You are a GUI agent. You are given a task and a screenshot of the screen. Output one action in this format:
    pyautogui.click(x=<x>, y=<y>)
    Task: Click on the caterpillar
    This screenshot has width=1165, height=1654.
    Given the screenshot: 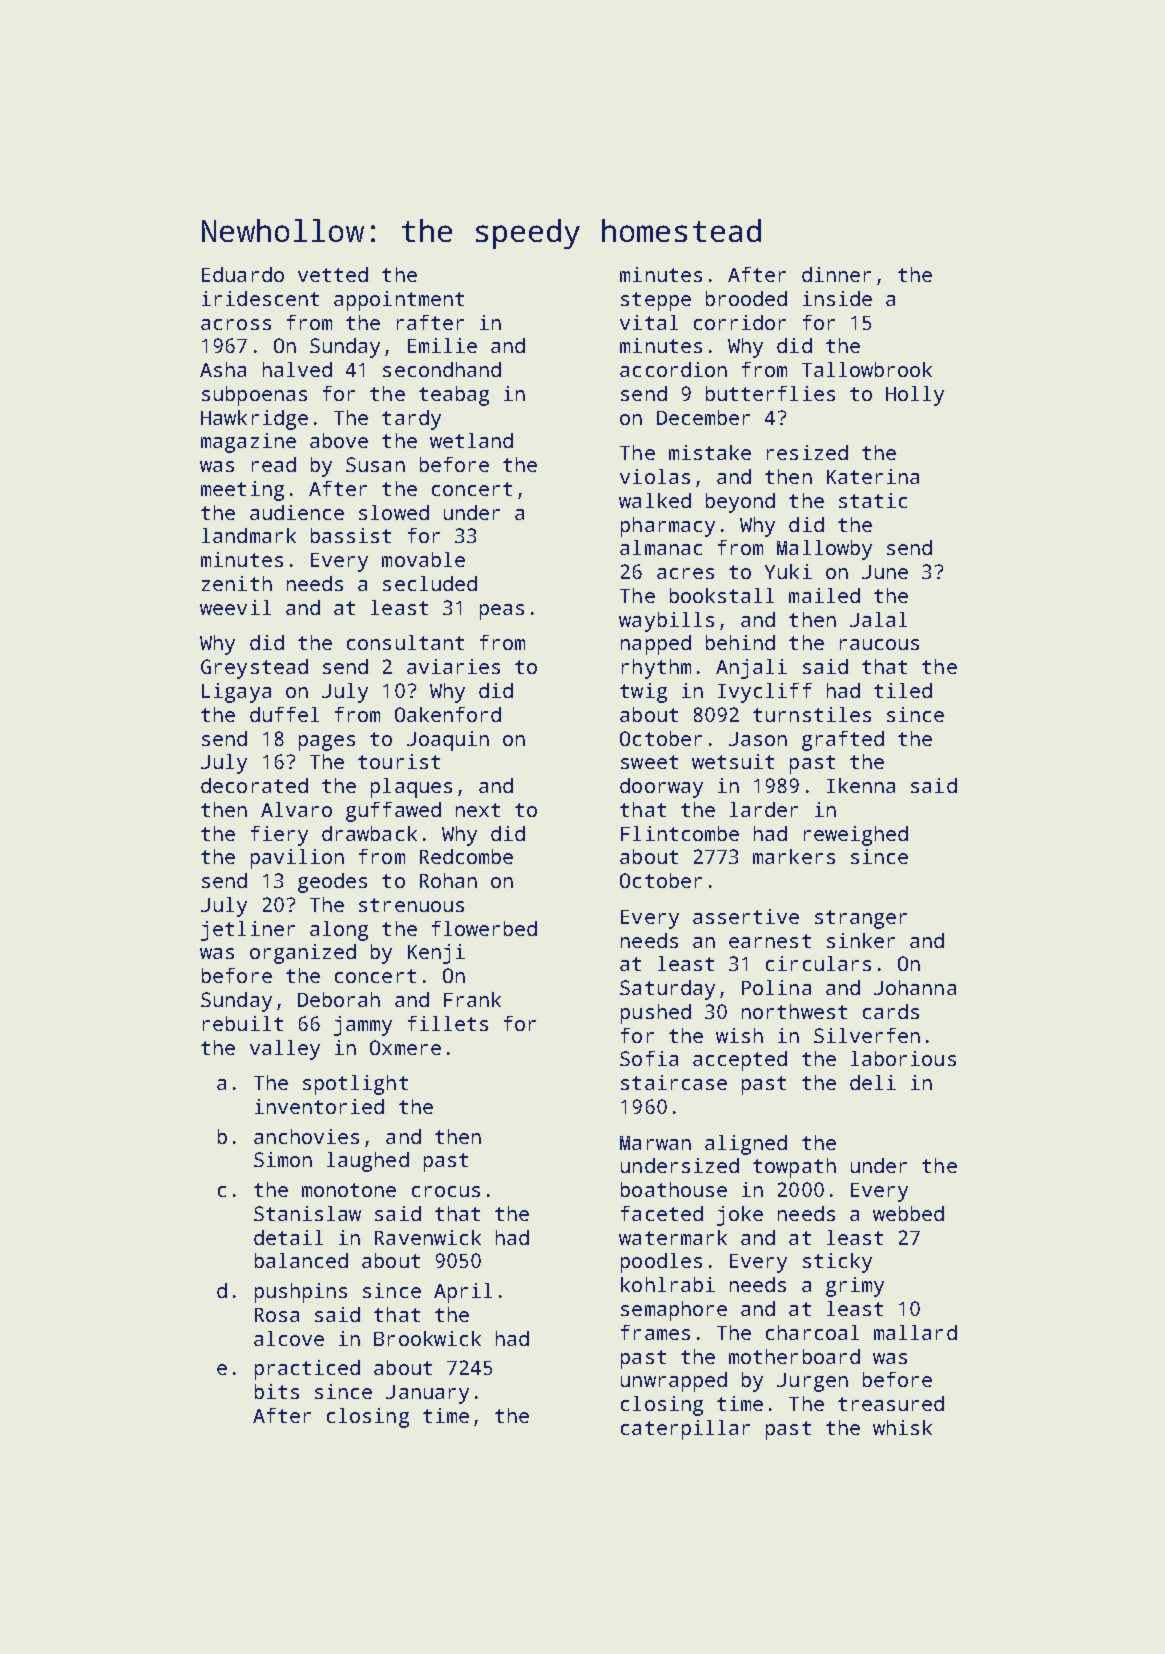 What is the action you would take?
    pyautogui.click(x=685, y=1430)
